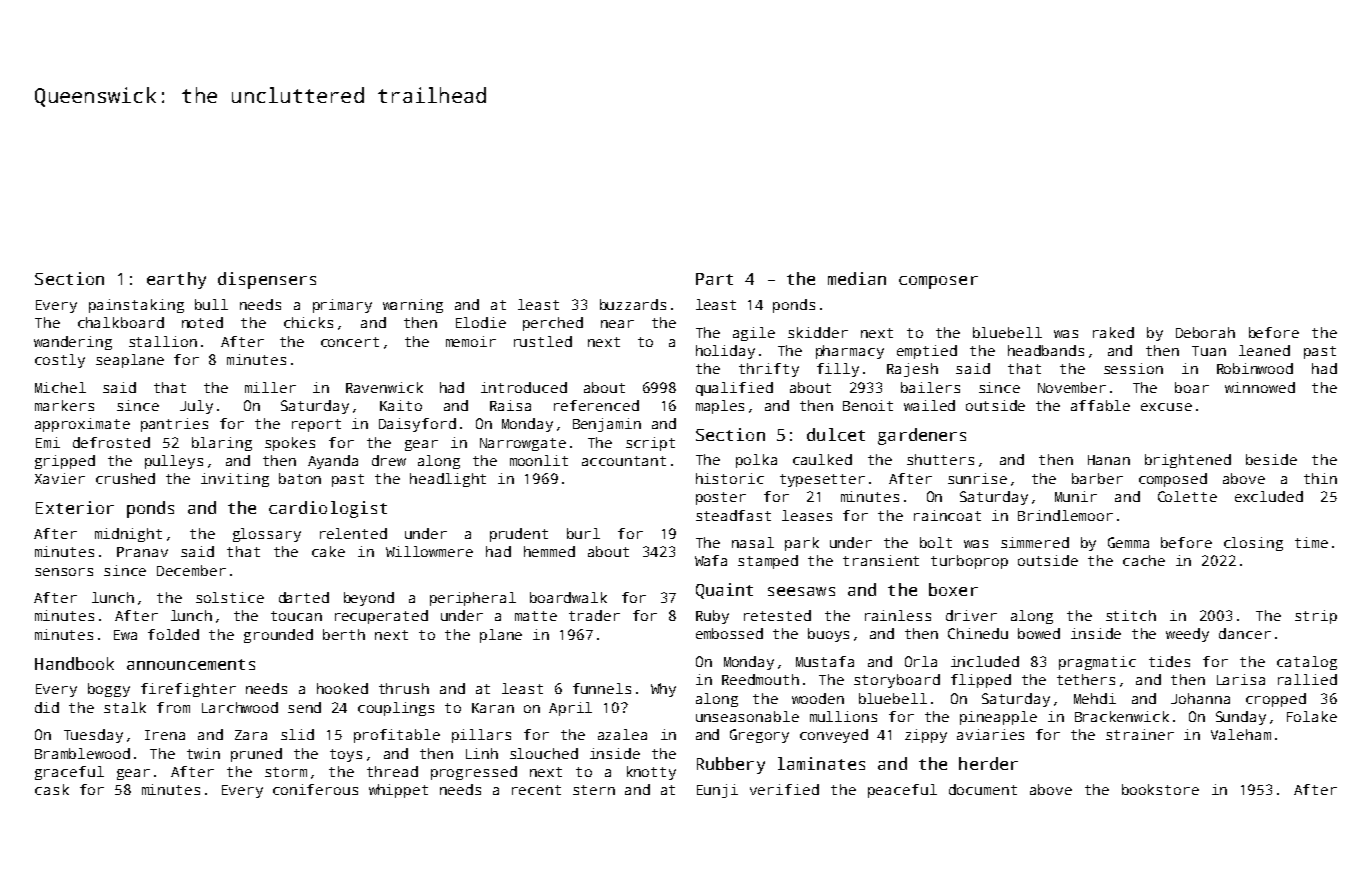  Describe the element at coordinates (902, 791) in the screenshot. I see `peaceful` at that location.
